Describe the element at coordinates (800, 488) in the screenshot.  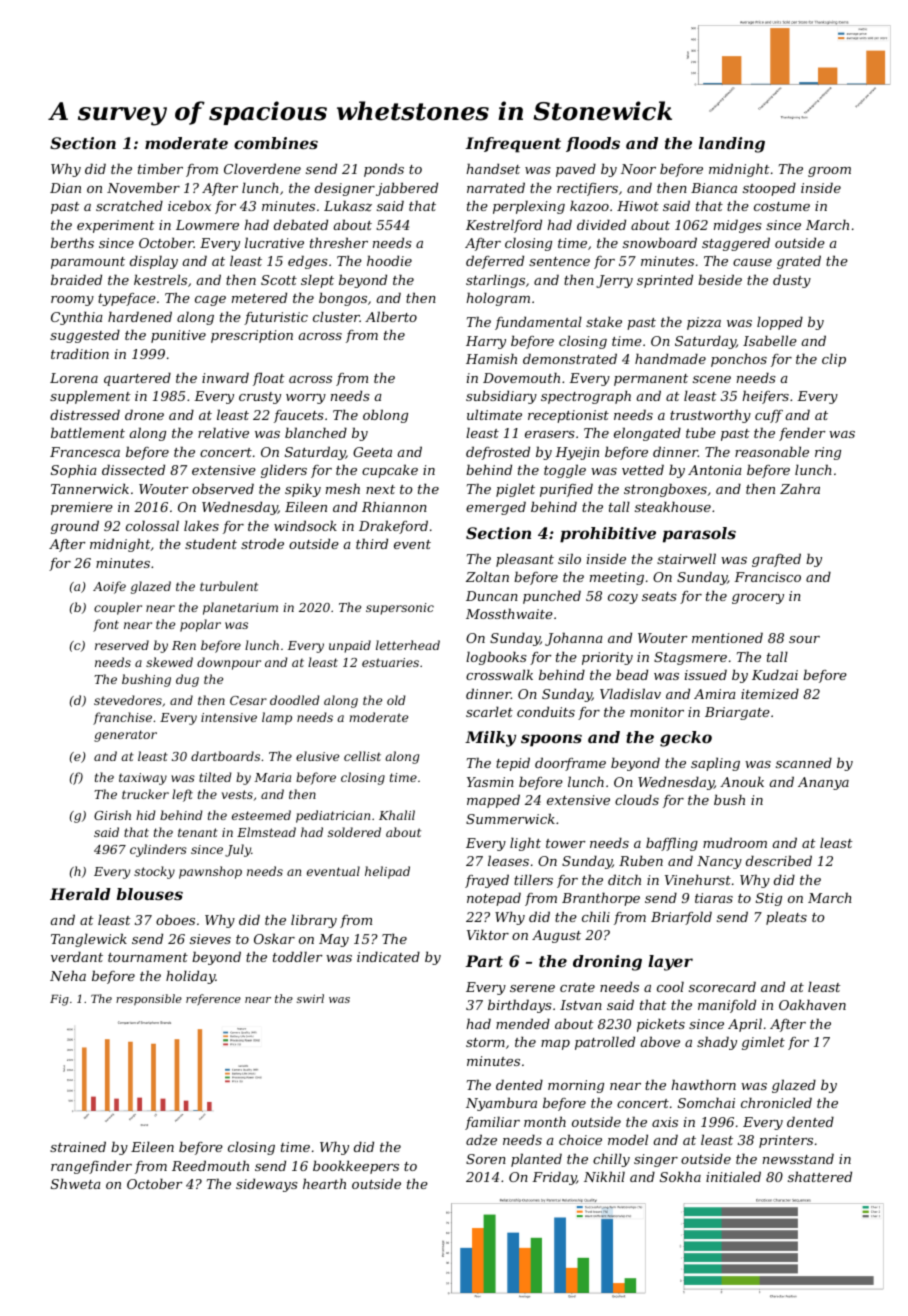
I see `Zahra` at that location.
